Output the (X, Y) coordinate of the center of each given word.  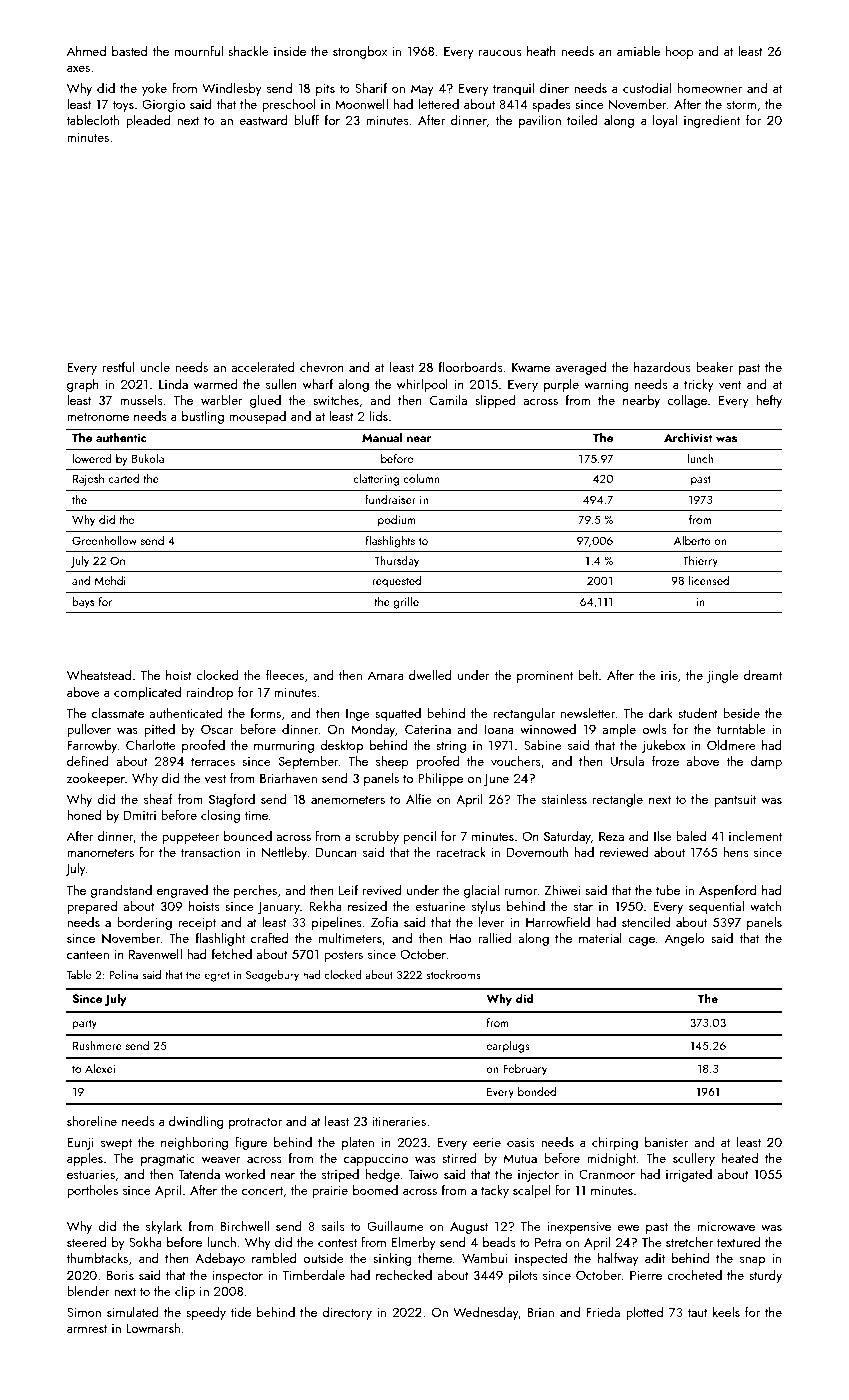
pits (325, 90)
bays (83, 602)
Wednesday (485, 1313)
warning (606, 386)
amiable (638, 51)
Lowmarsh (153, 1328)
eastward (263, 120)
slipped (495, 401)
